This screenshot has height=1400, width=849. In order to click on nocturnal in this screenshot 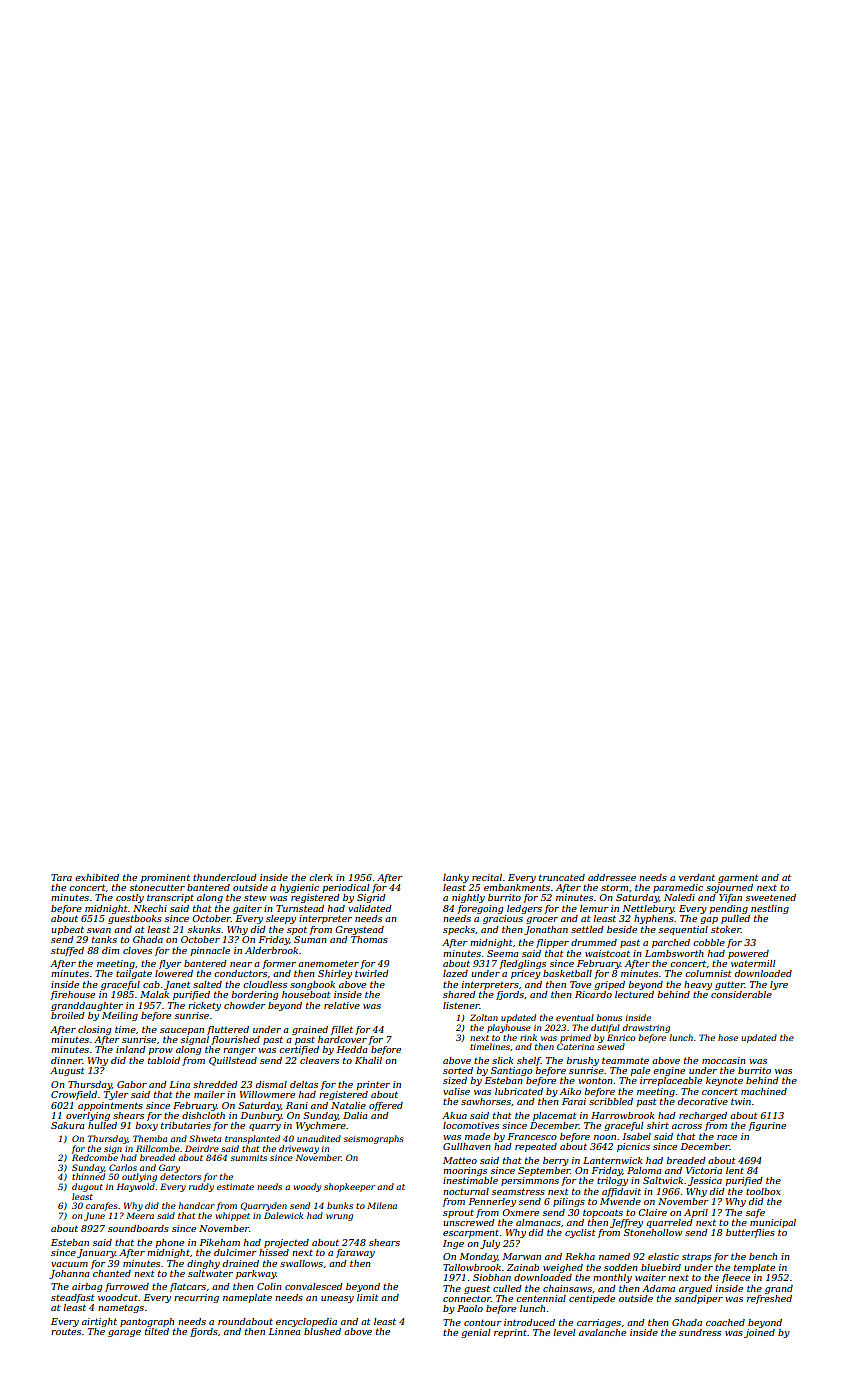, I will do `click(466, 1191)`.
